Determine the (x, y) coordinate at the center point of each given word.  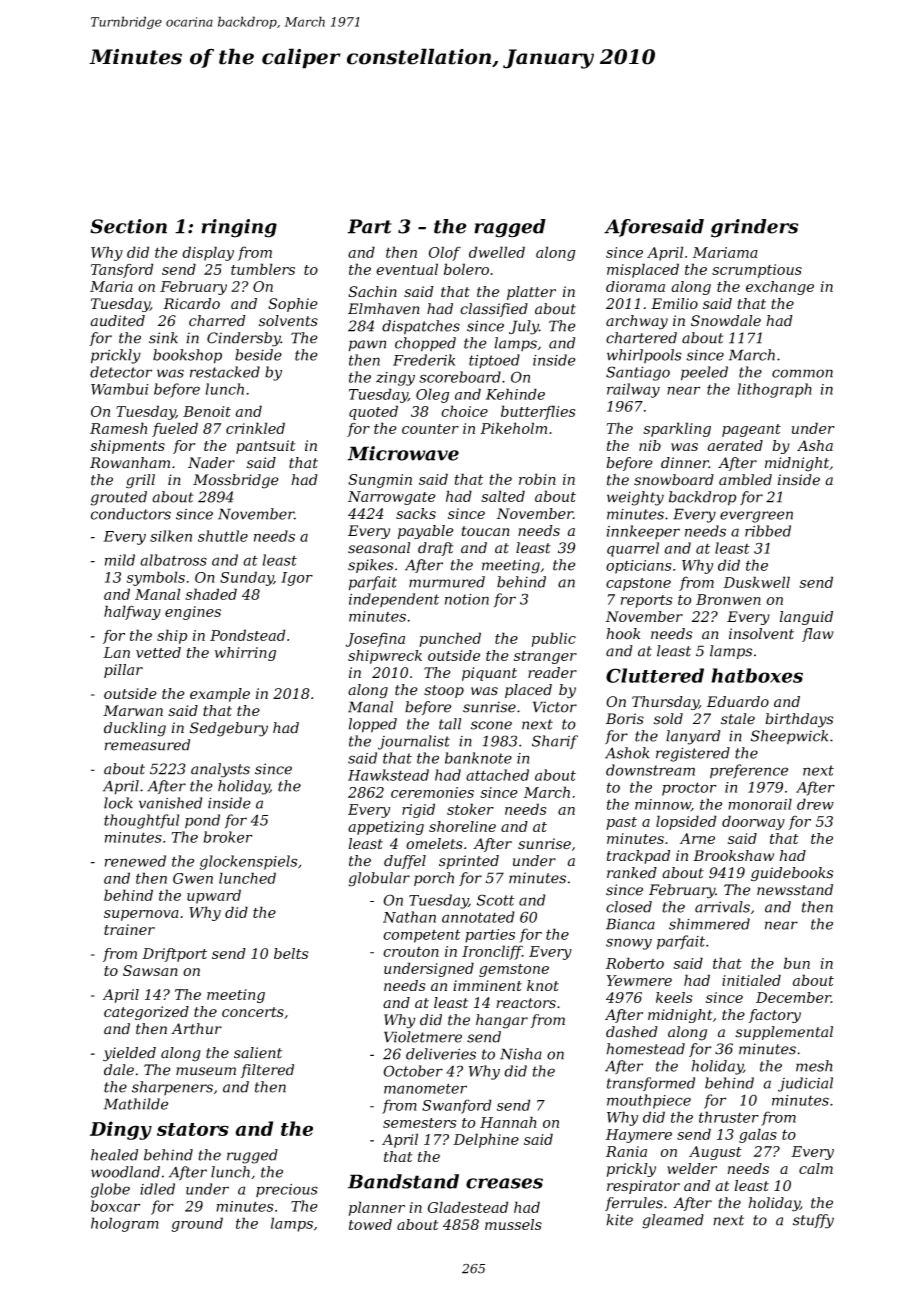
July (524, 327)
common (802, 373)
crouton (411, 952)
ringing (239, 228)
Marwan (133, 710)
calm (816, 1168)
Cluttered (655, 675)
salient (258, 1053)
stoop (444, 691)
